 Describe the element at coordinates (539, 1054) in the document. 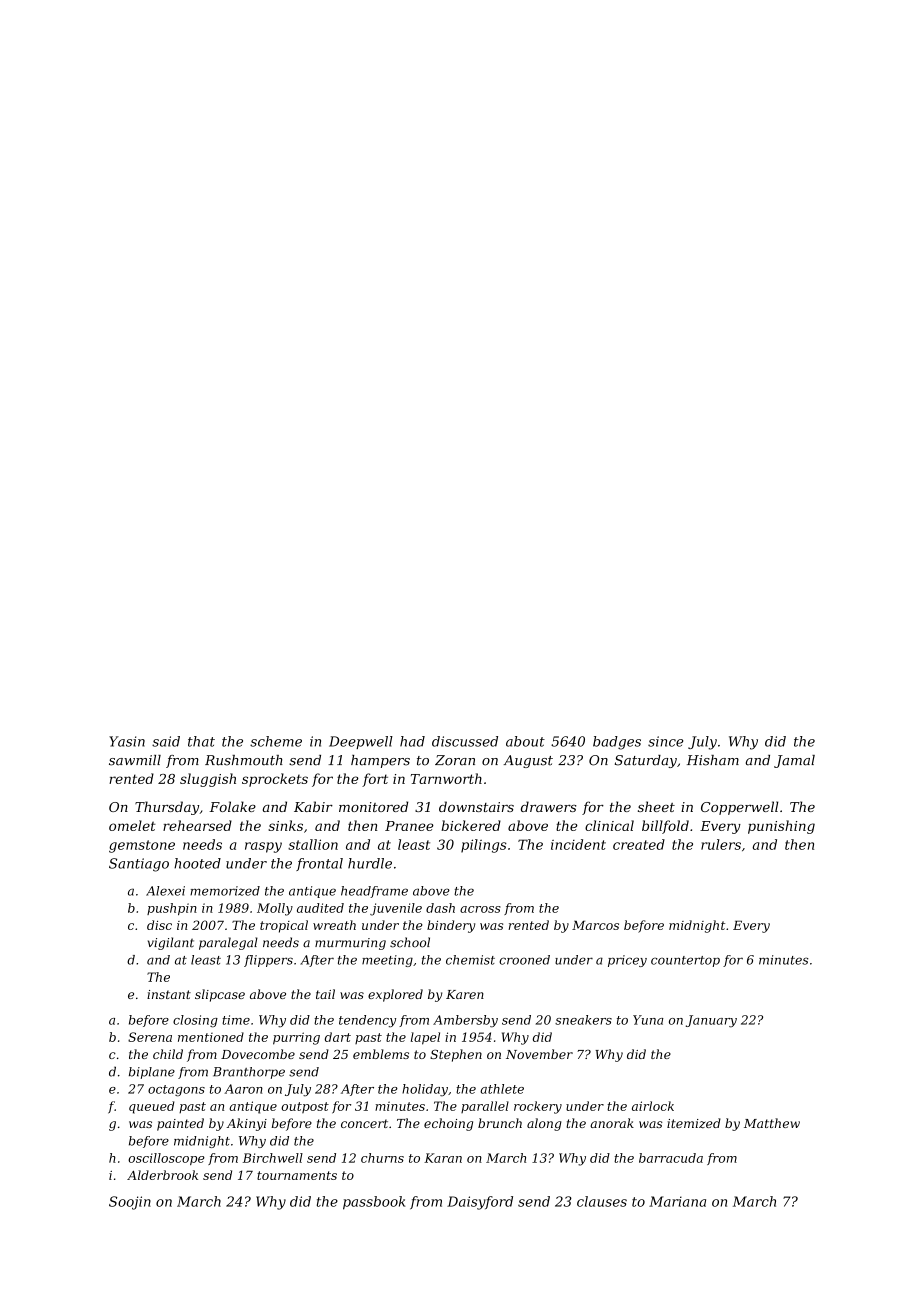

I see `November` at that location.
